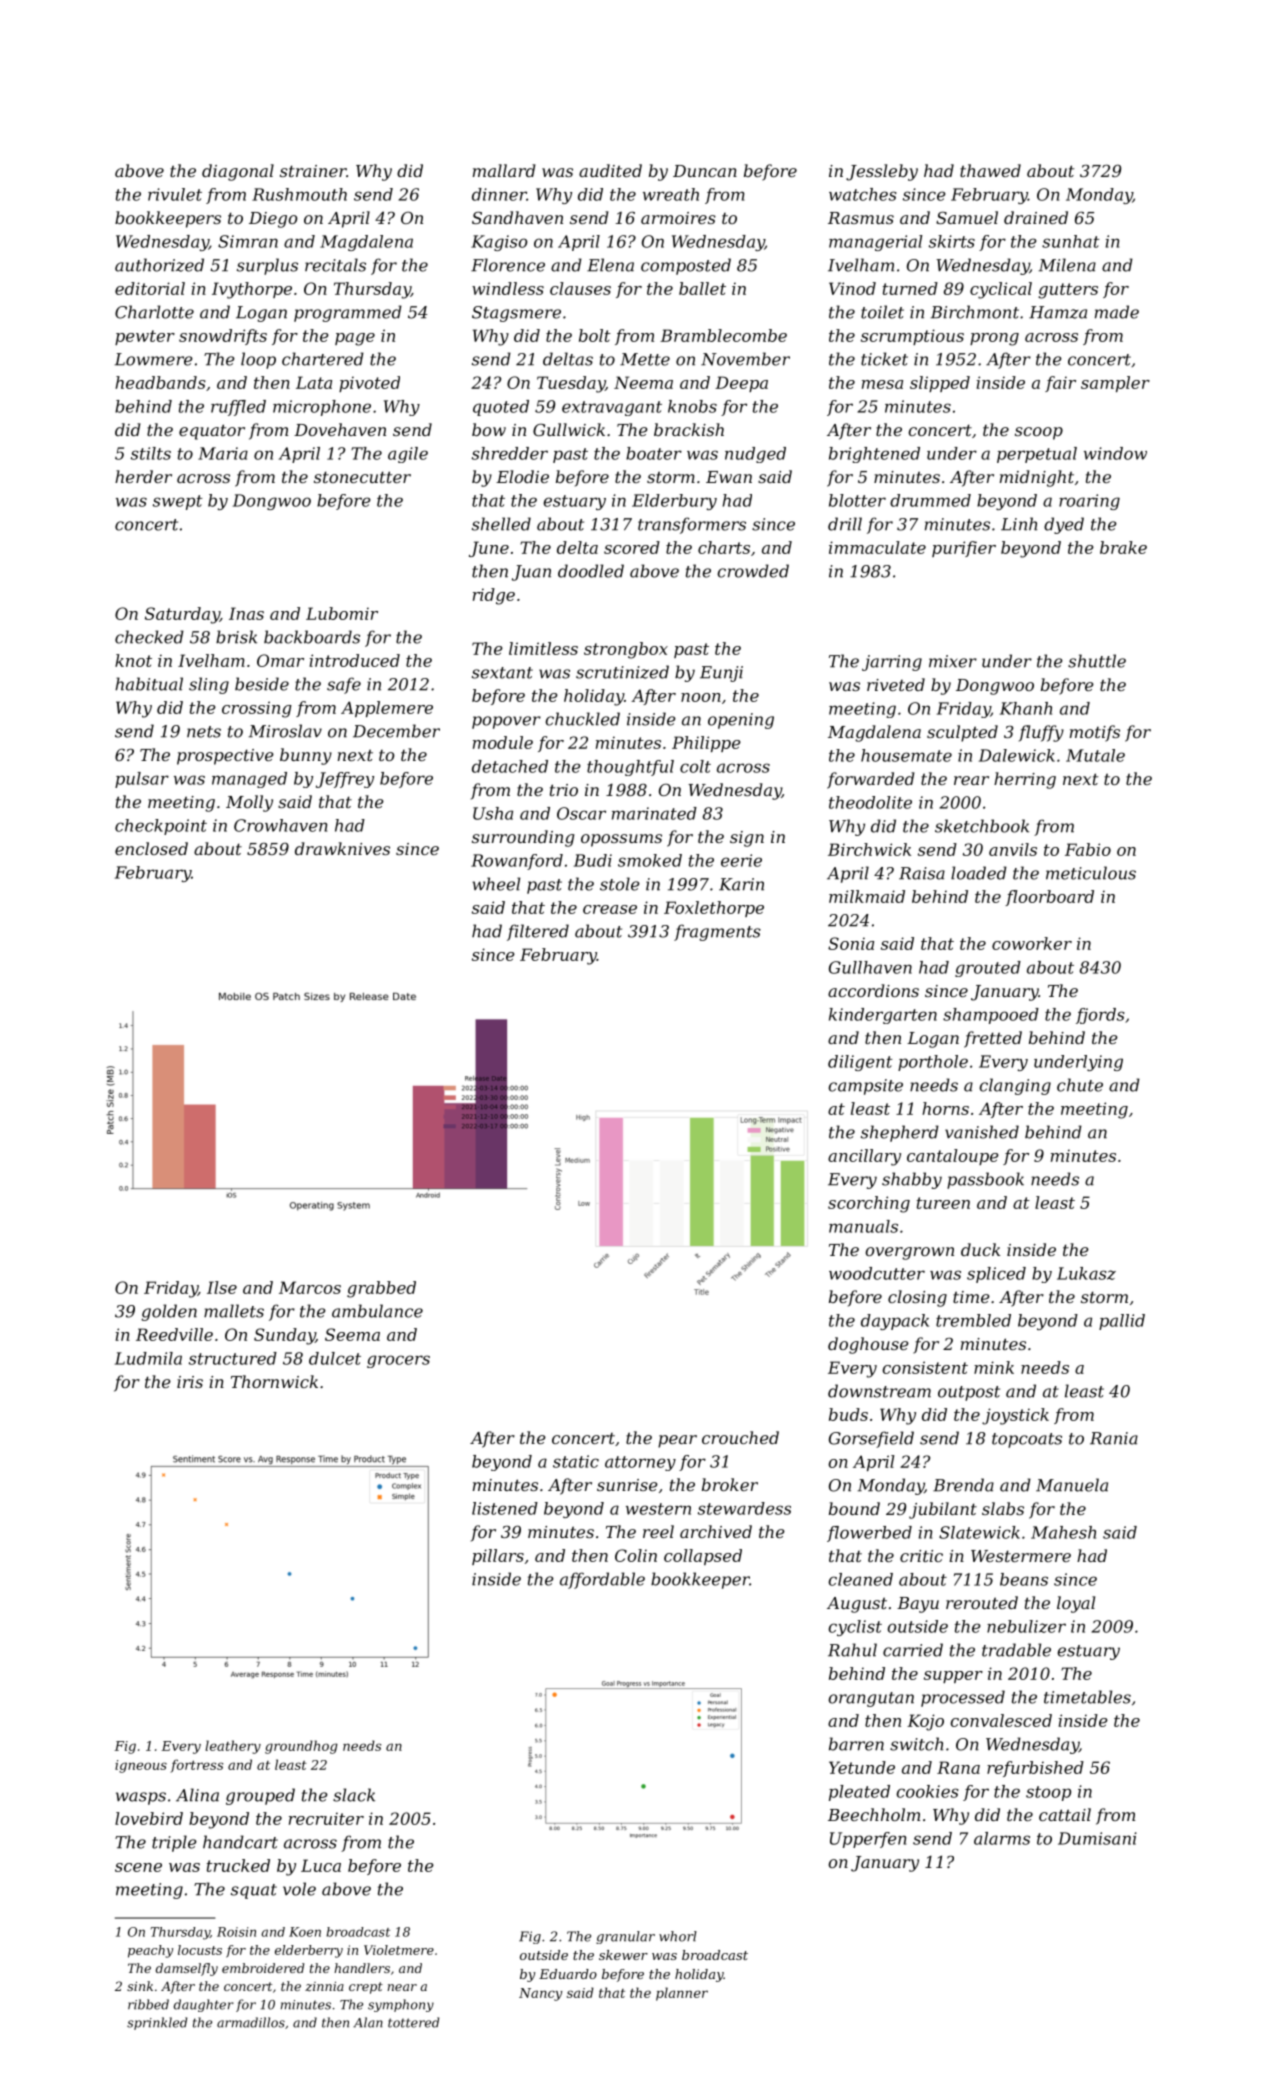  What do you see at coordinates (990, 170) in the screenshot?
I see `thawed` at bounding box center [990, 170].
